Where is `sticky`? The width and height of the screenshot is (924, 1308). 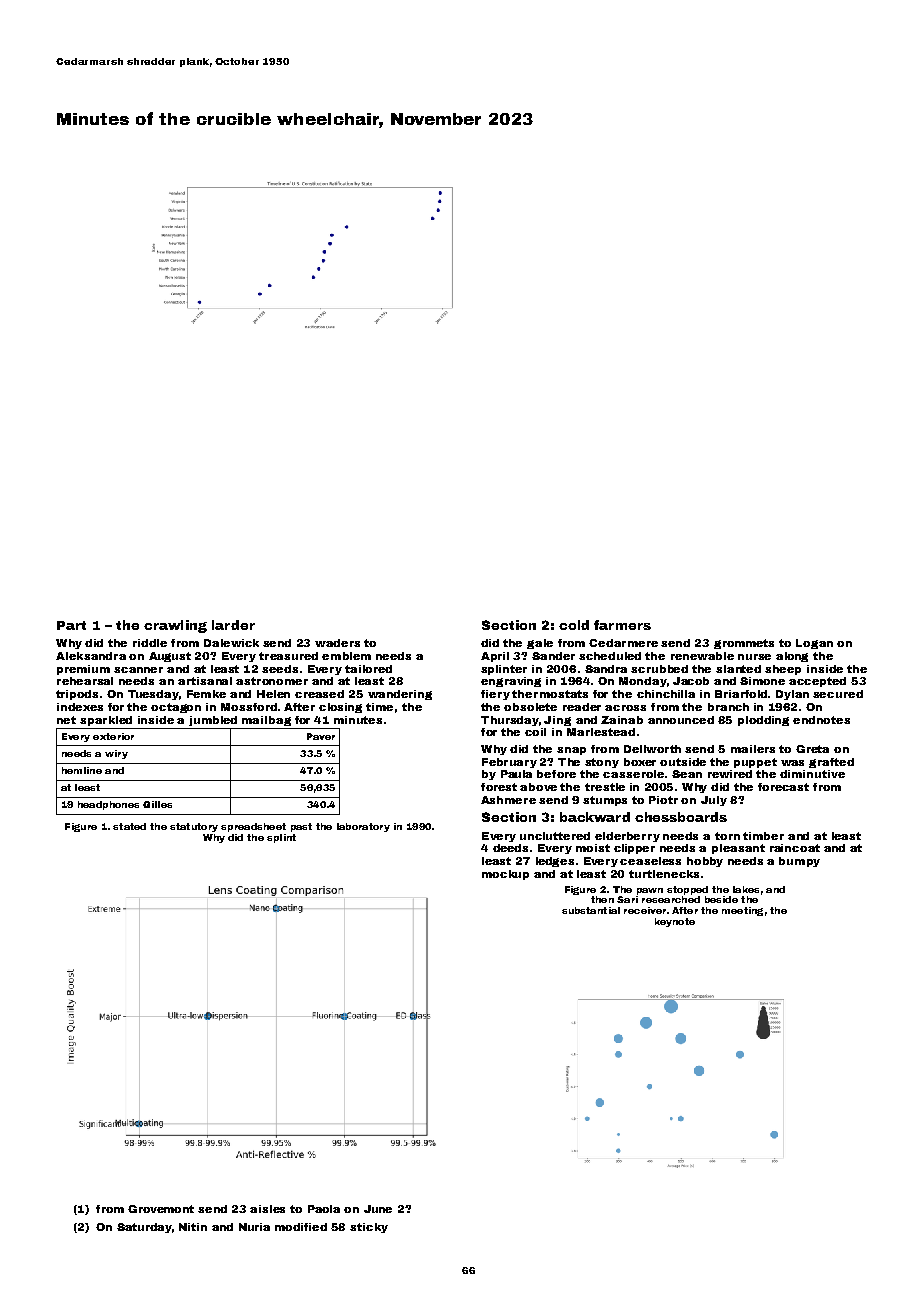
sticky is located at coordinates (369, 1228).
